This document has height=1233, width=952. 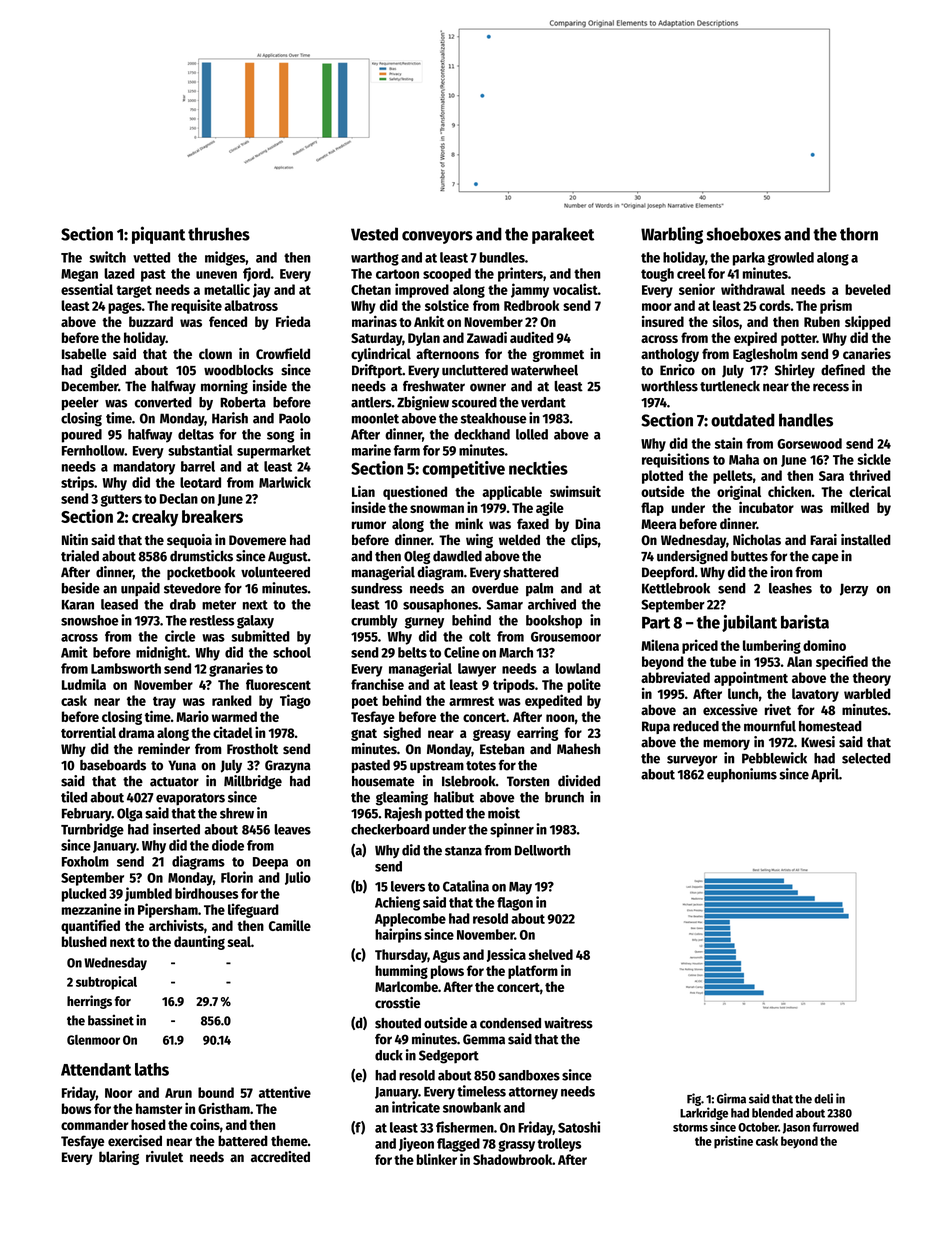 I want to click on Shirley, so click(x=795, y=371).
